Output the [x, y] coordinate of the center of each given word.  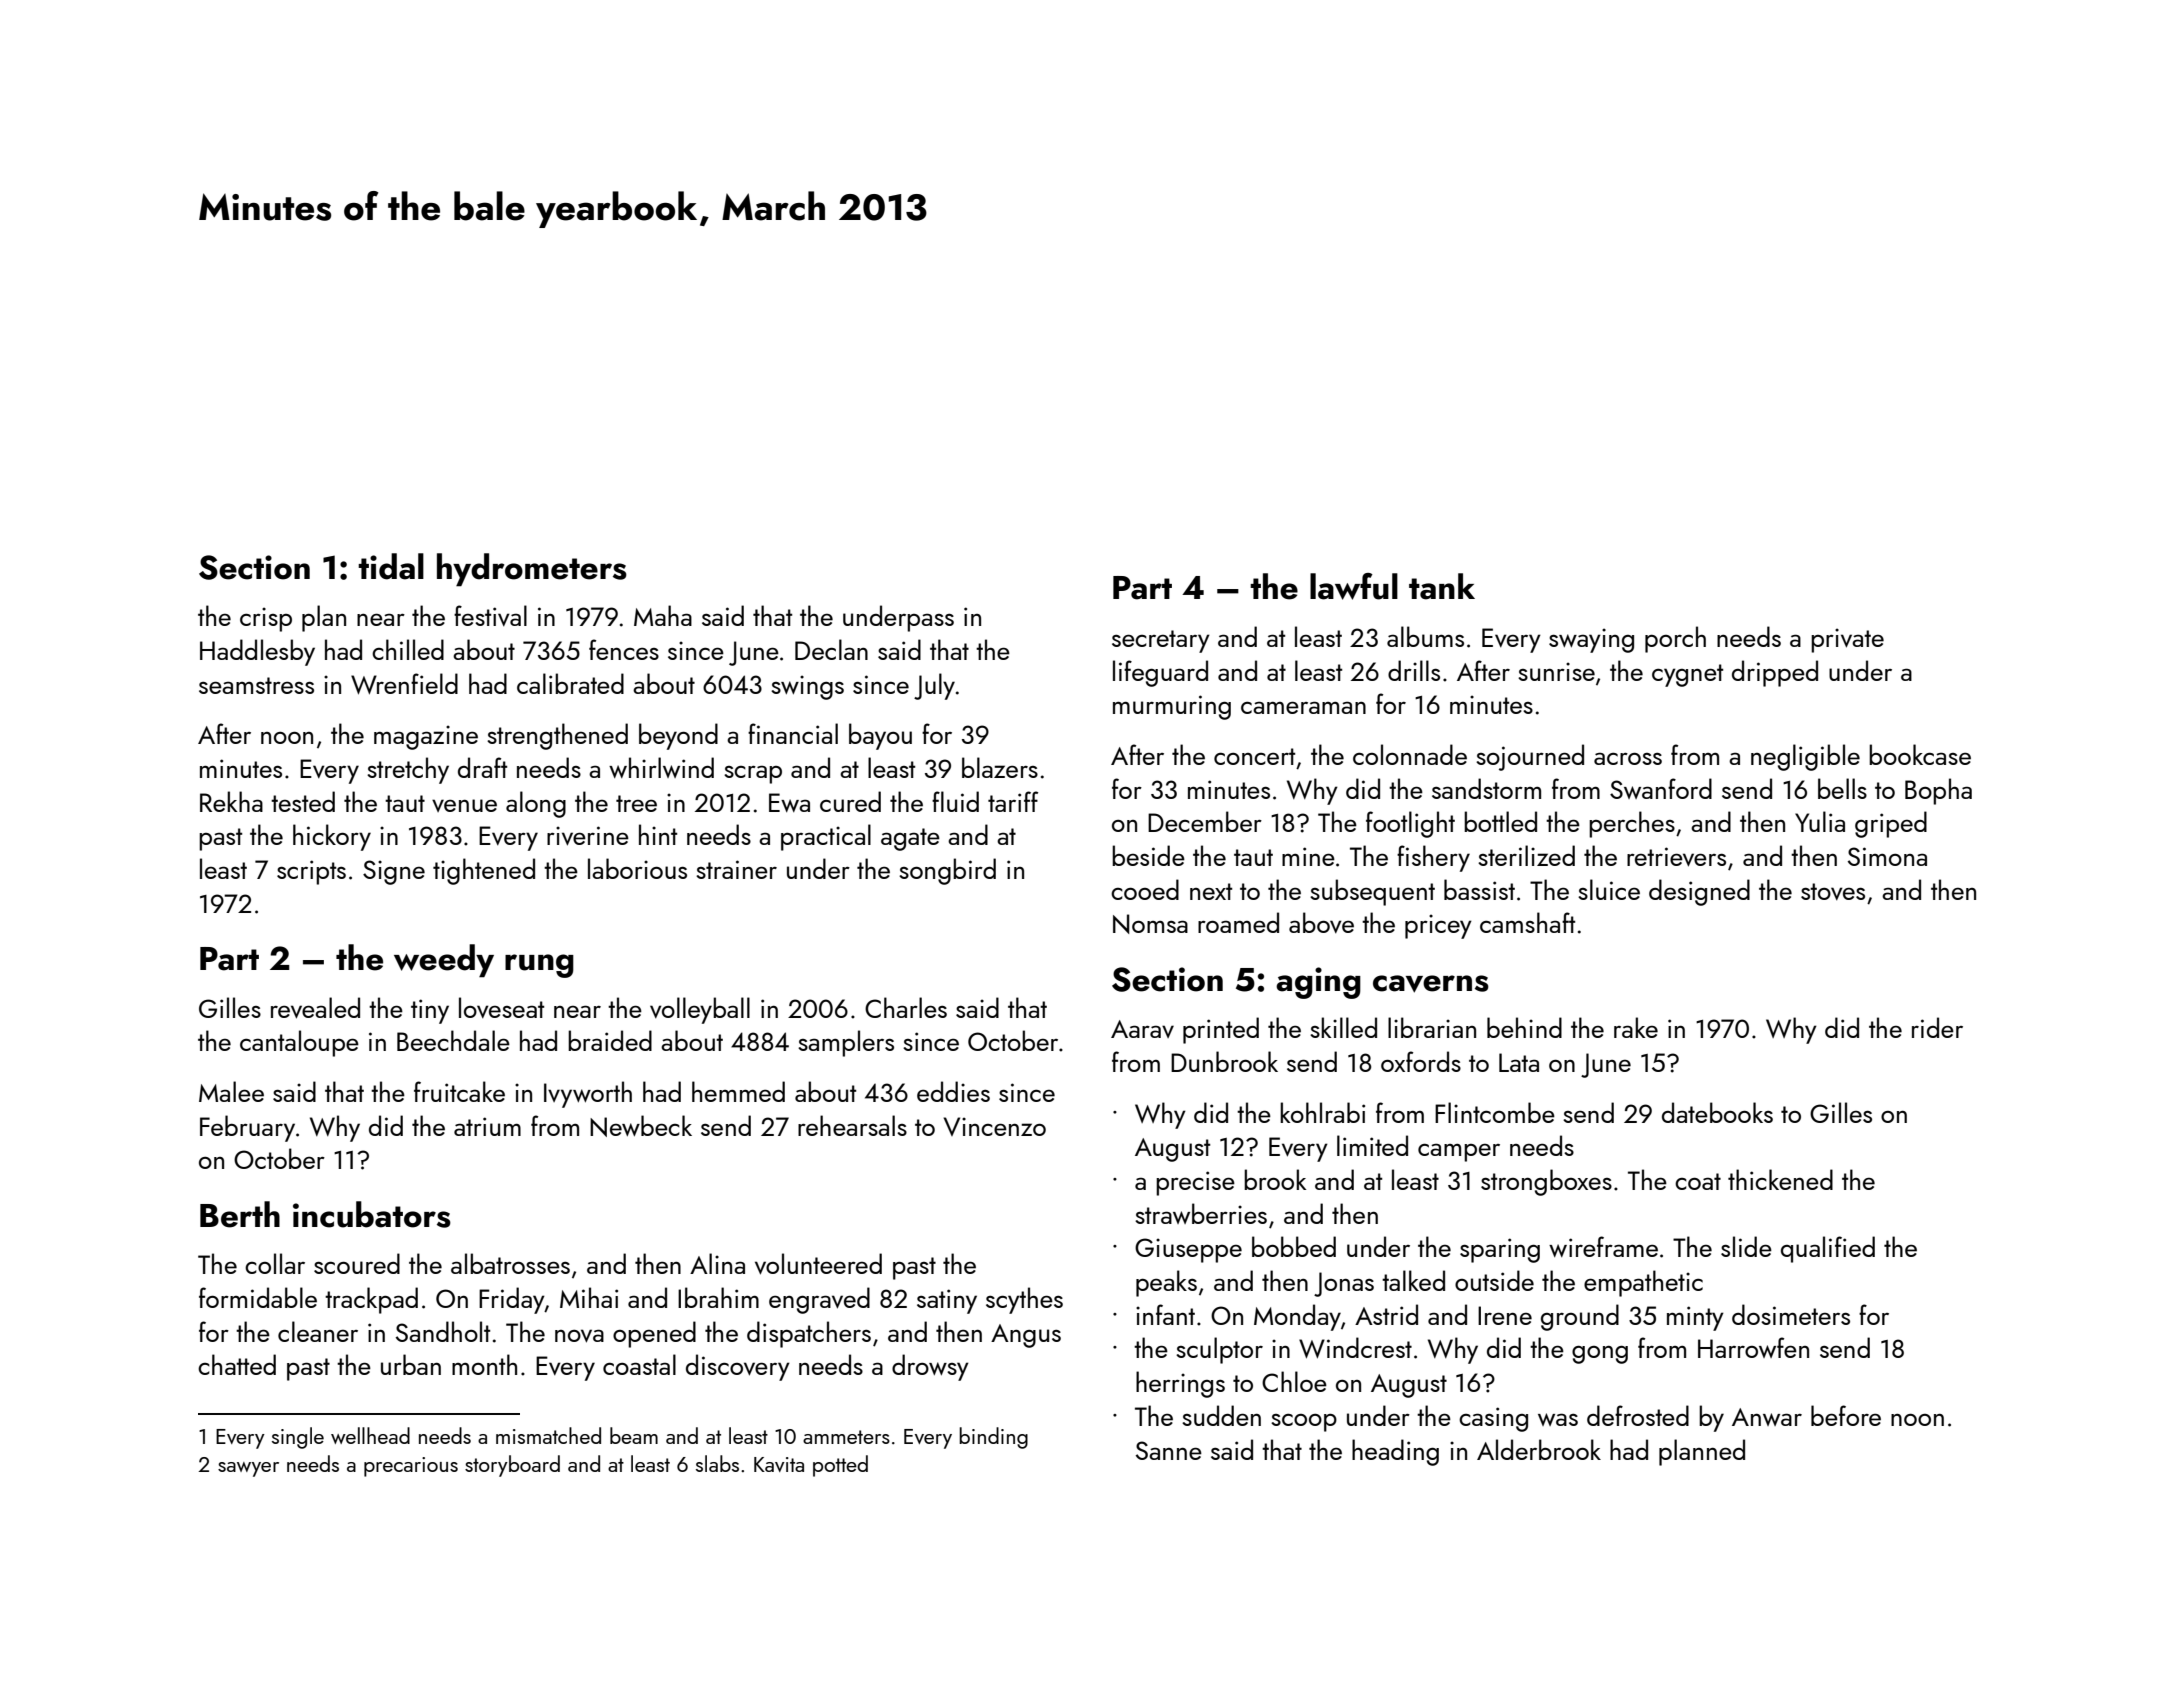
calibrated [570, 683]
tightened [484, 871]
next [1211, 891]
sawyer [248, 1469]
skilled [1343, 1027]
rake [1636, 1027]
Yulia [1820, 821]
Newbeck [641, 1126]
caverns [1431, 984]
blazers [1000, 767]
